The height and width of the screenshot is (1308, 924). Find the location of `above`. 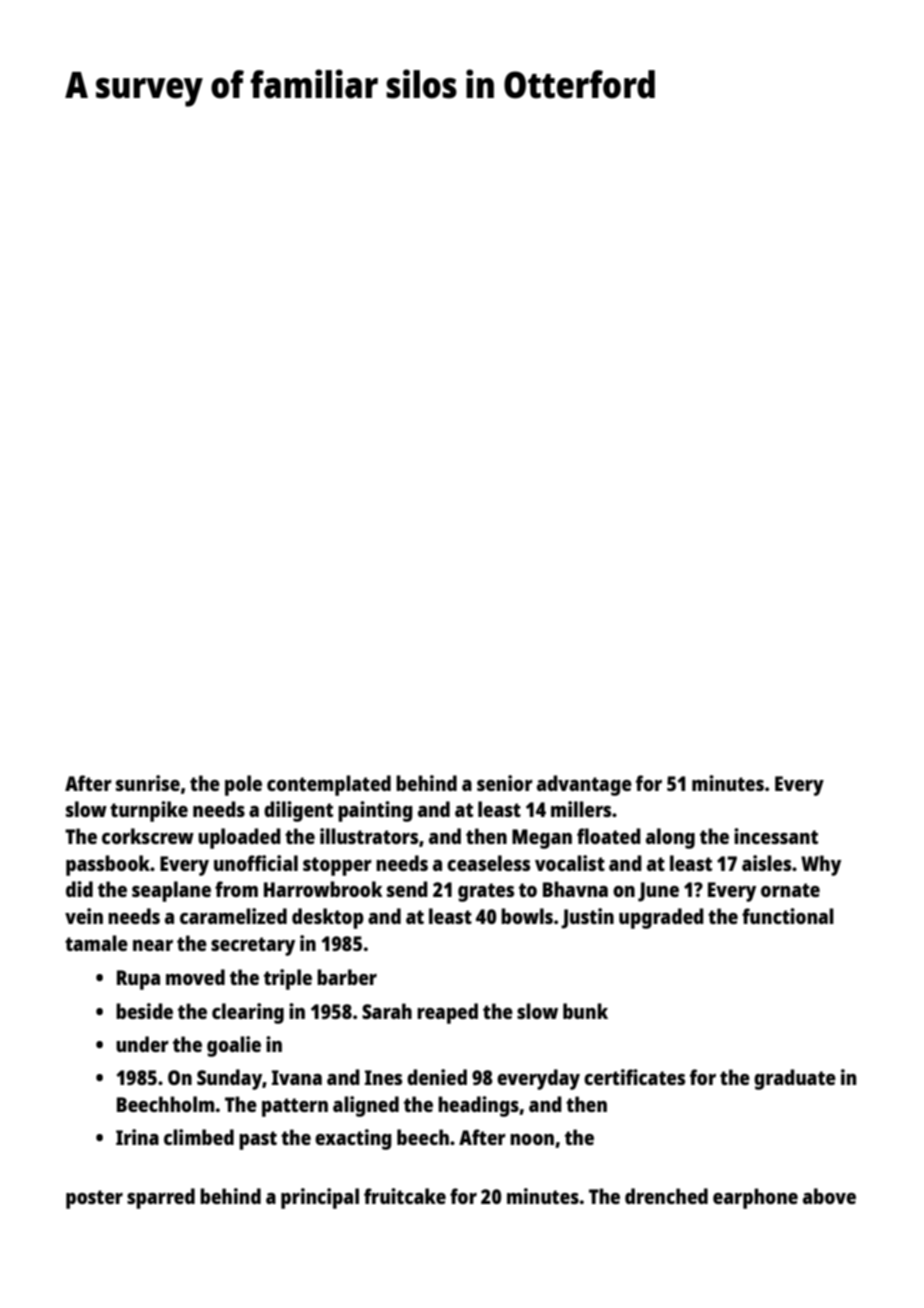

above is located at coordinates (829, 1196).
